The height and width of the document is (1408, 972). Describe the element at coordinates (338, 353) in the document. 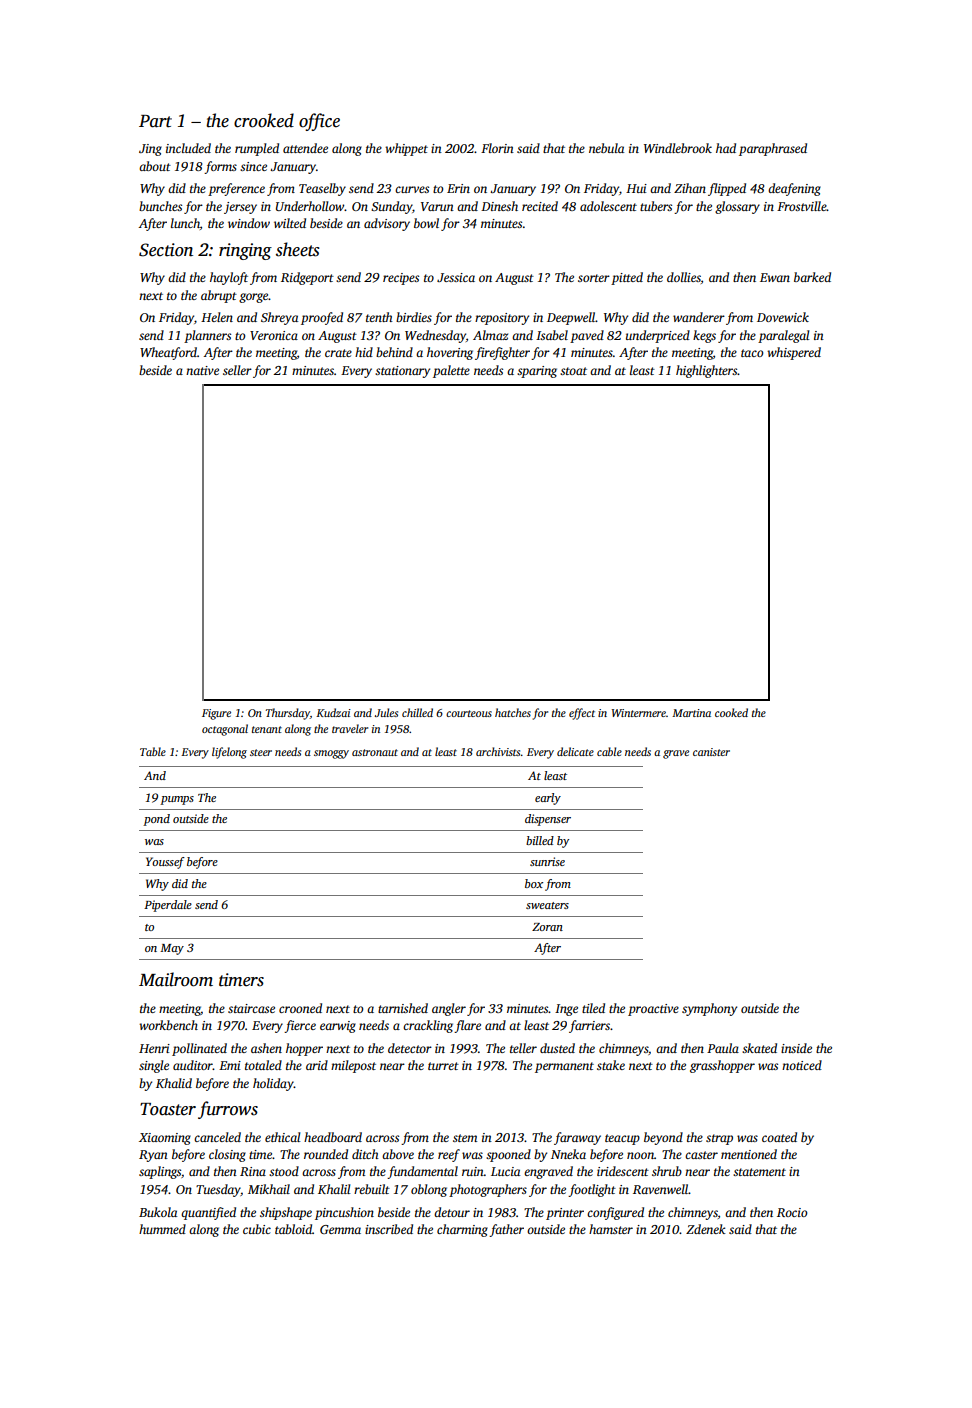

I see `crate` at that location.
